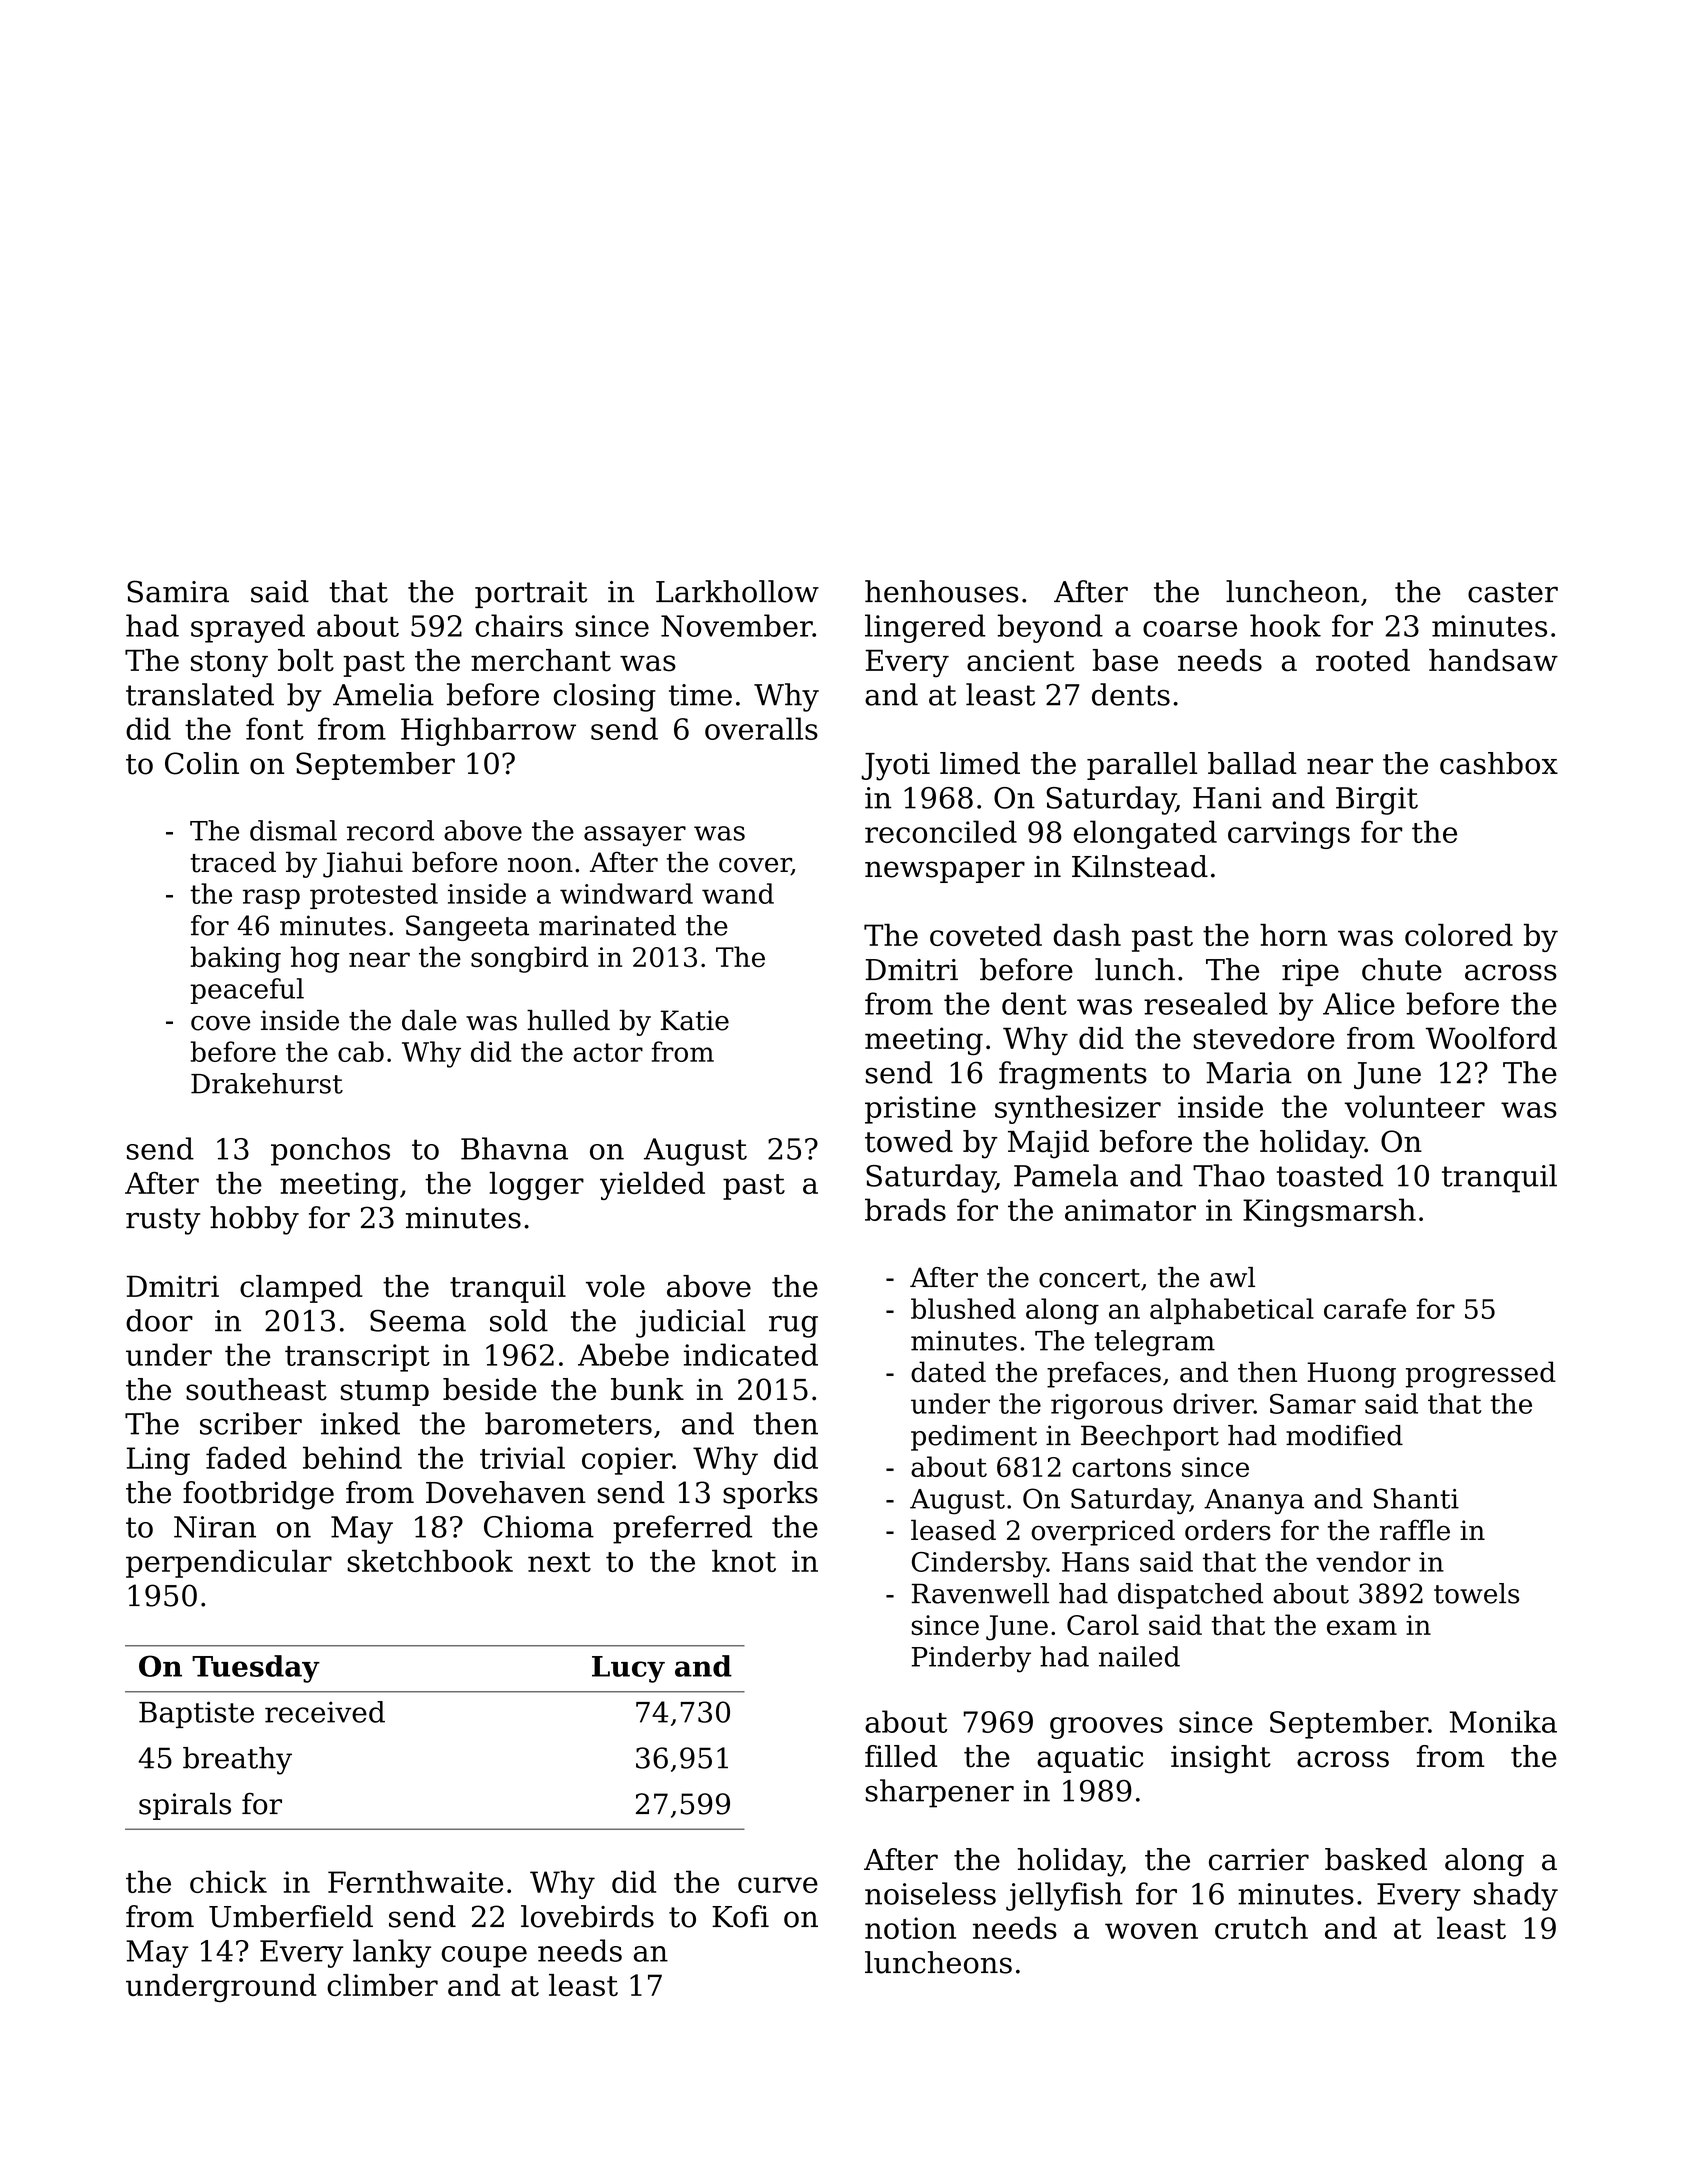 This document has height=2178, width=1683. Describe the element at coordinates (383, 694) in the document. I see `Amelia` at that location.
